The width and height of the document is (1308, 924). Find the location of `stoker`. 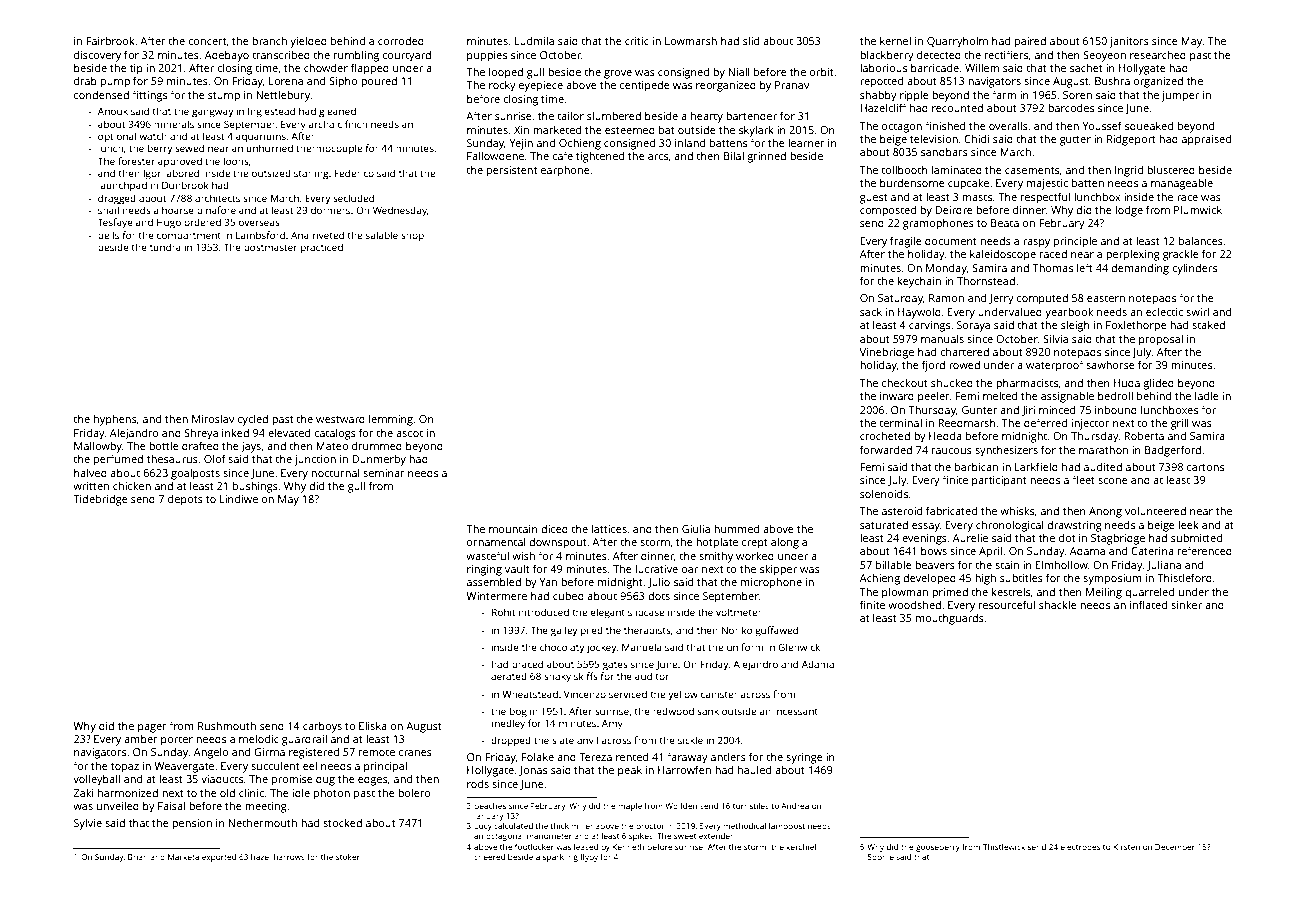

stoker is located at coordinates (348, 857).
